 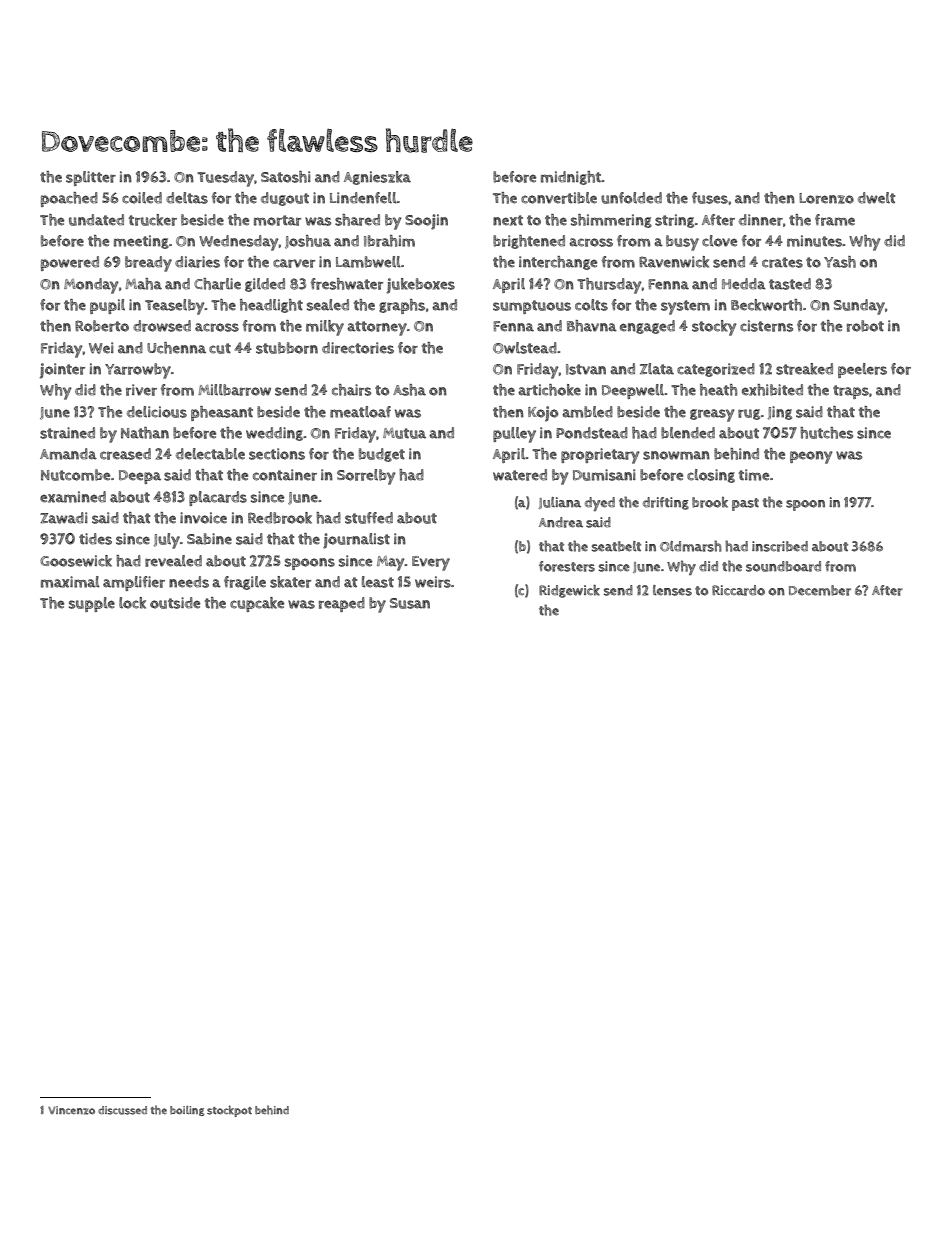 I want to click on deltas, so click(x=187, y=198).
